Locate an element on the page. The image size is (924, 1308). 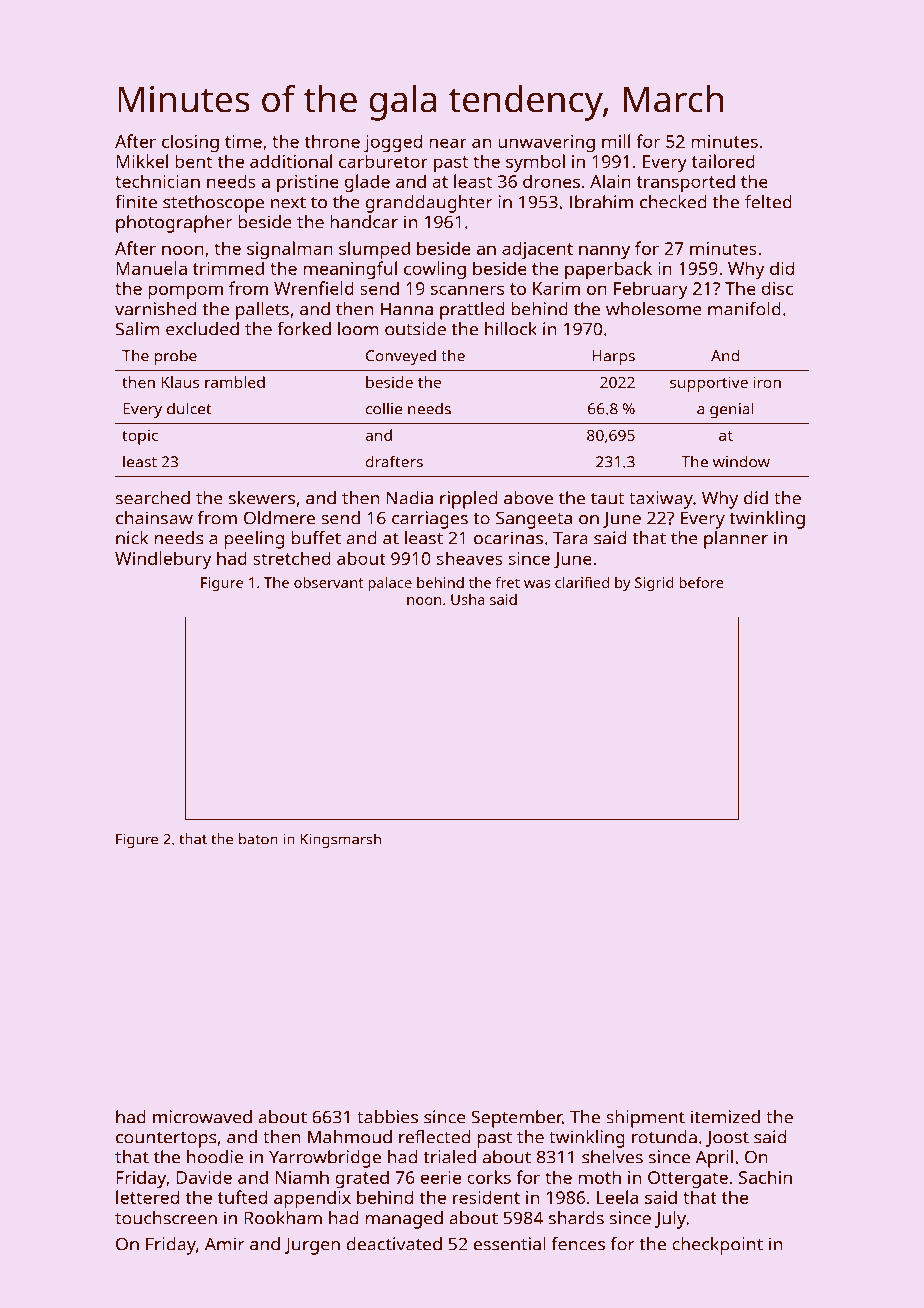
collie is located at coordinates (384, 408).
